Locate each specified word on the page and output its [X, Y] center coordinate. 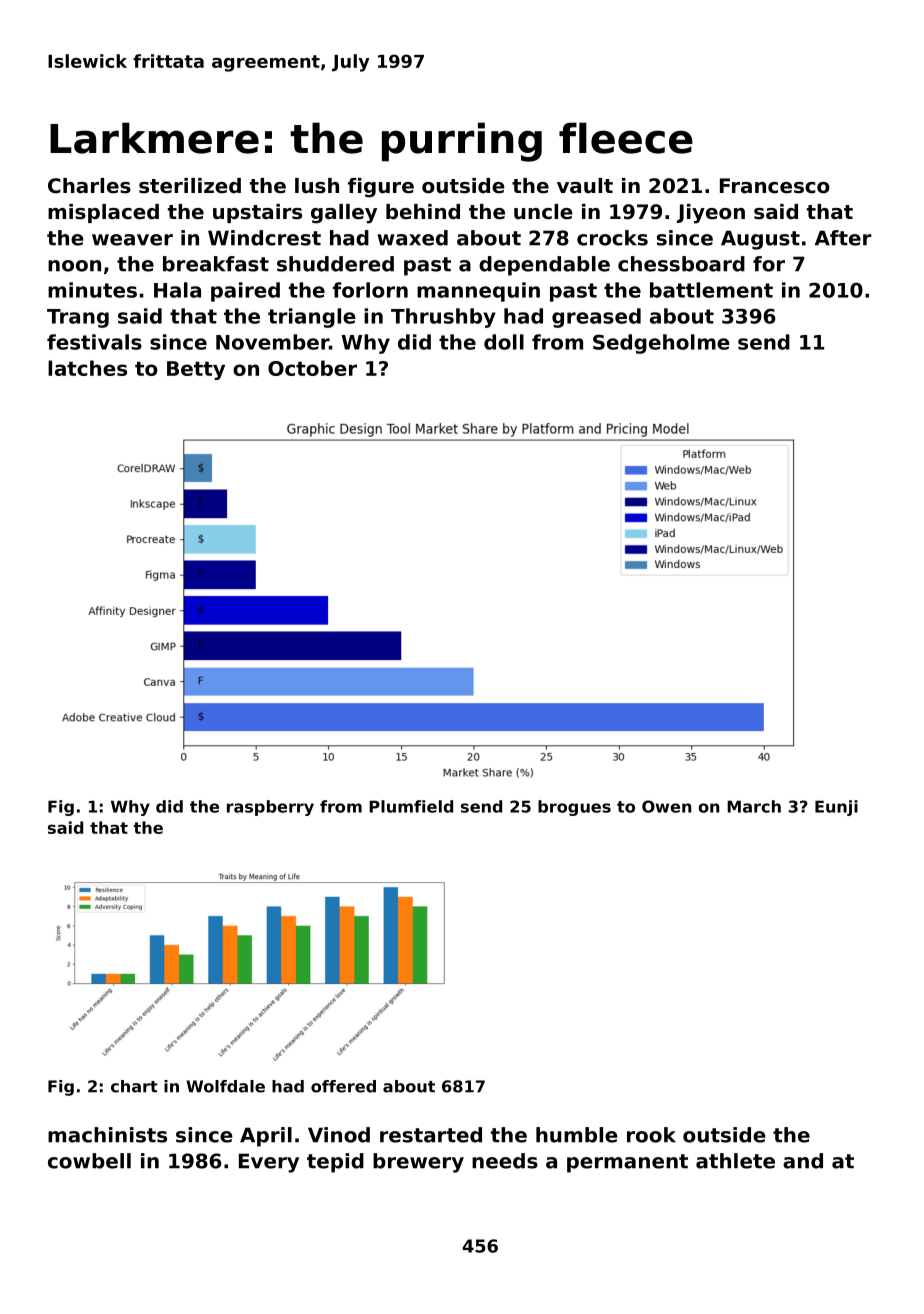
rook [651, 1135]
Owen [666, 806]
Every [269, 1163]
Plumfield [411, 806]
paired [245, 292]
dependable [544, 266]
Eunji [836, 808]
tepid [335, 1163]
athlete [735, 1161]
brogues [574, 808]
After [843, 238]
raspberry [270, 808]
